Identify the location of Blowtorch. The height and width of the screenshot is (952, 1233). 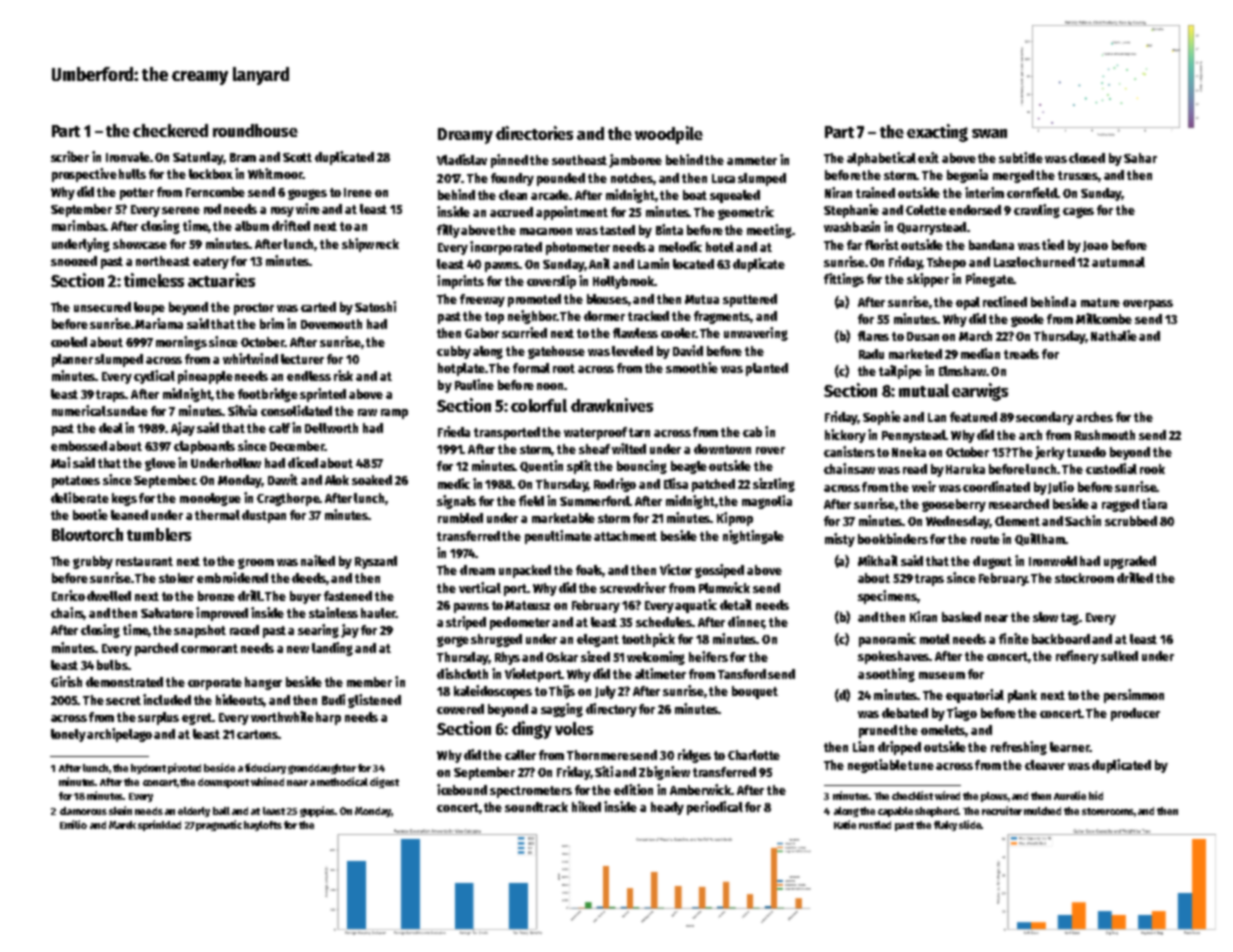
(87, 534).
